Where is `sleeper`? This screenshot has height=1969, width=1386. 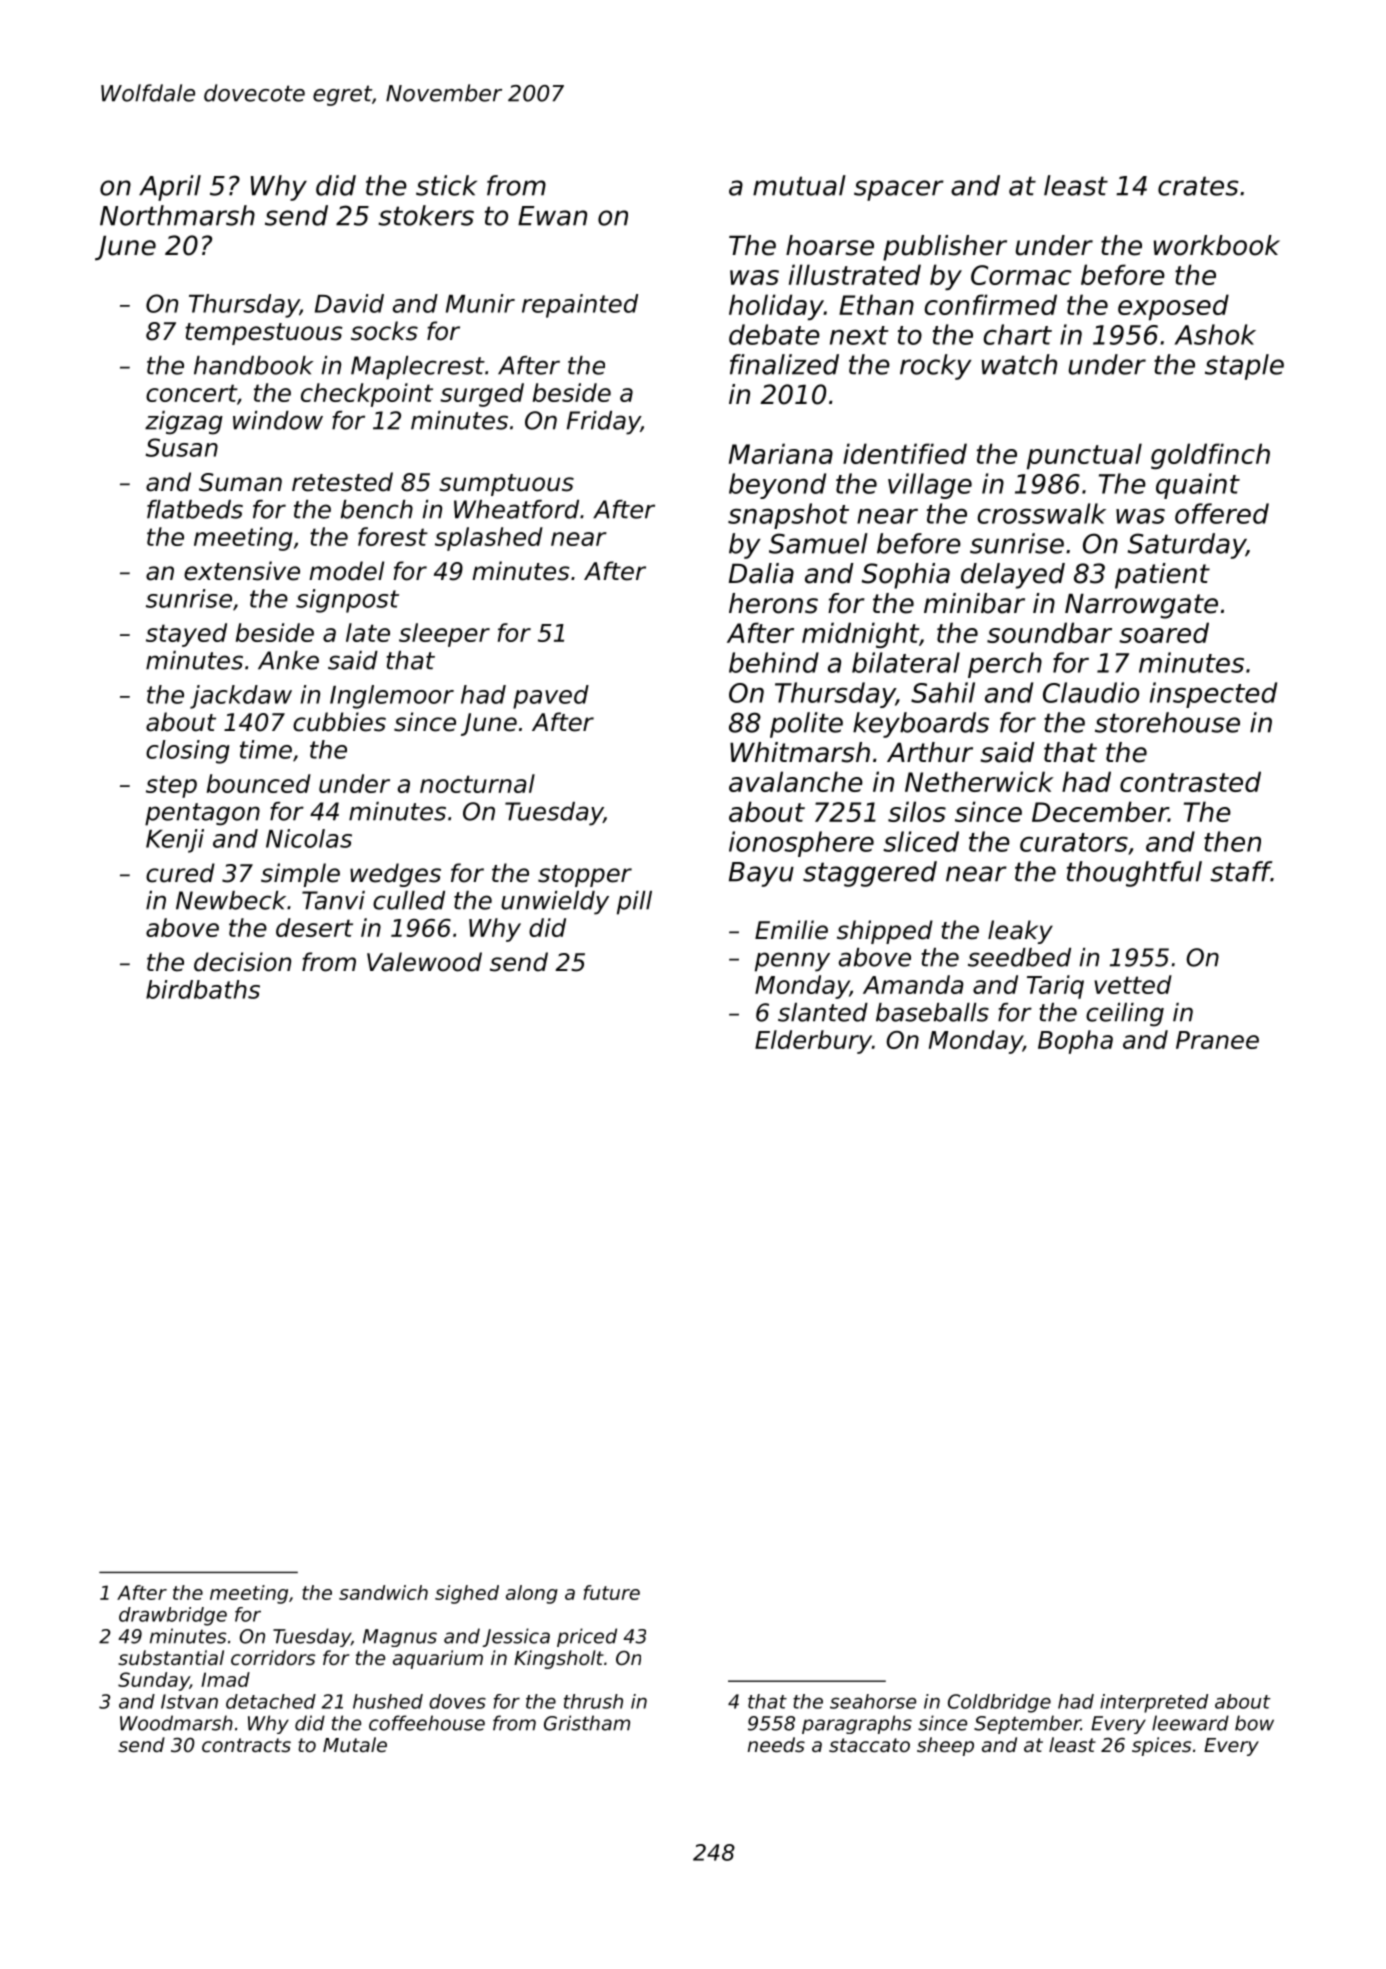
sleeper is located at coordinates (444, 635).
